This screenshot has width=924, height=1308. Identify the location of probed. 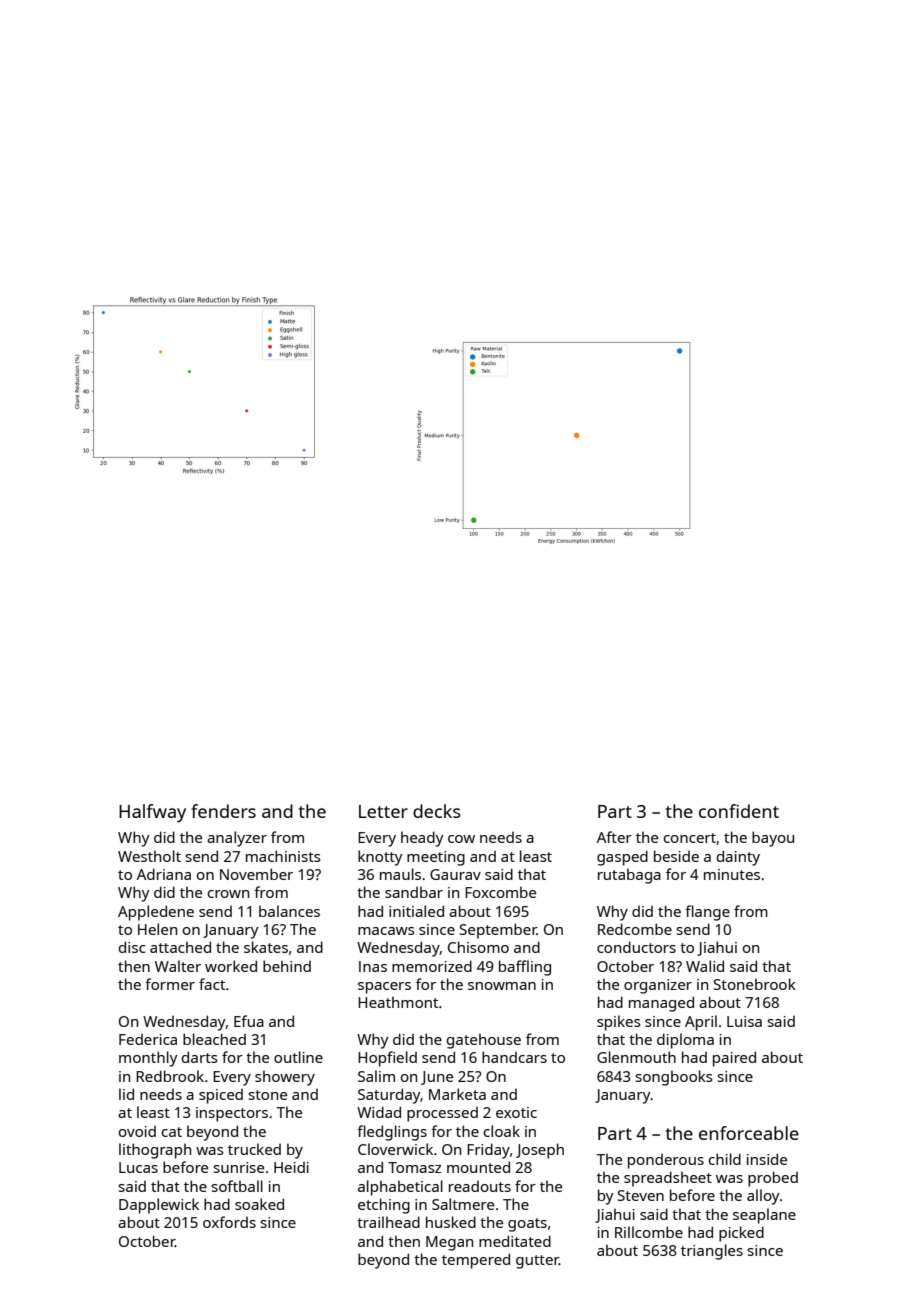
(773, 1179).
